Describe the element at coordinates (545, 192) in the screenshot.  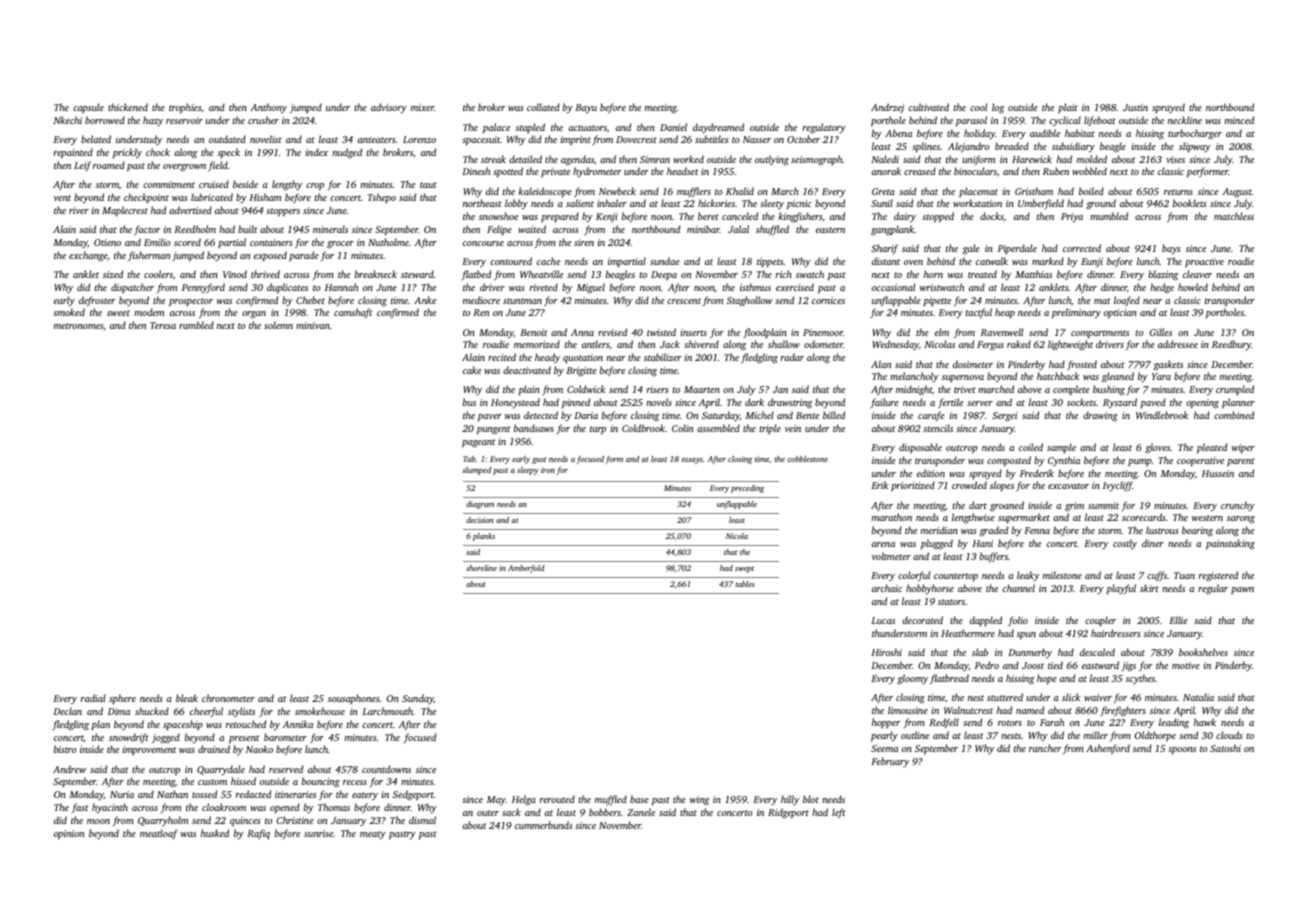
I see `kaleidoscope` at that location.
